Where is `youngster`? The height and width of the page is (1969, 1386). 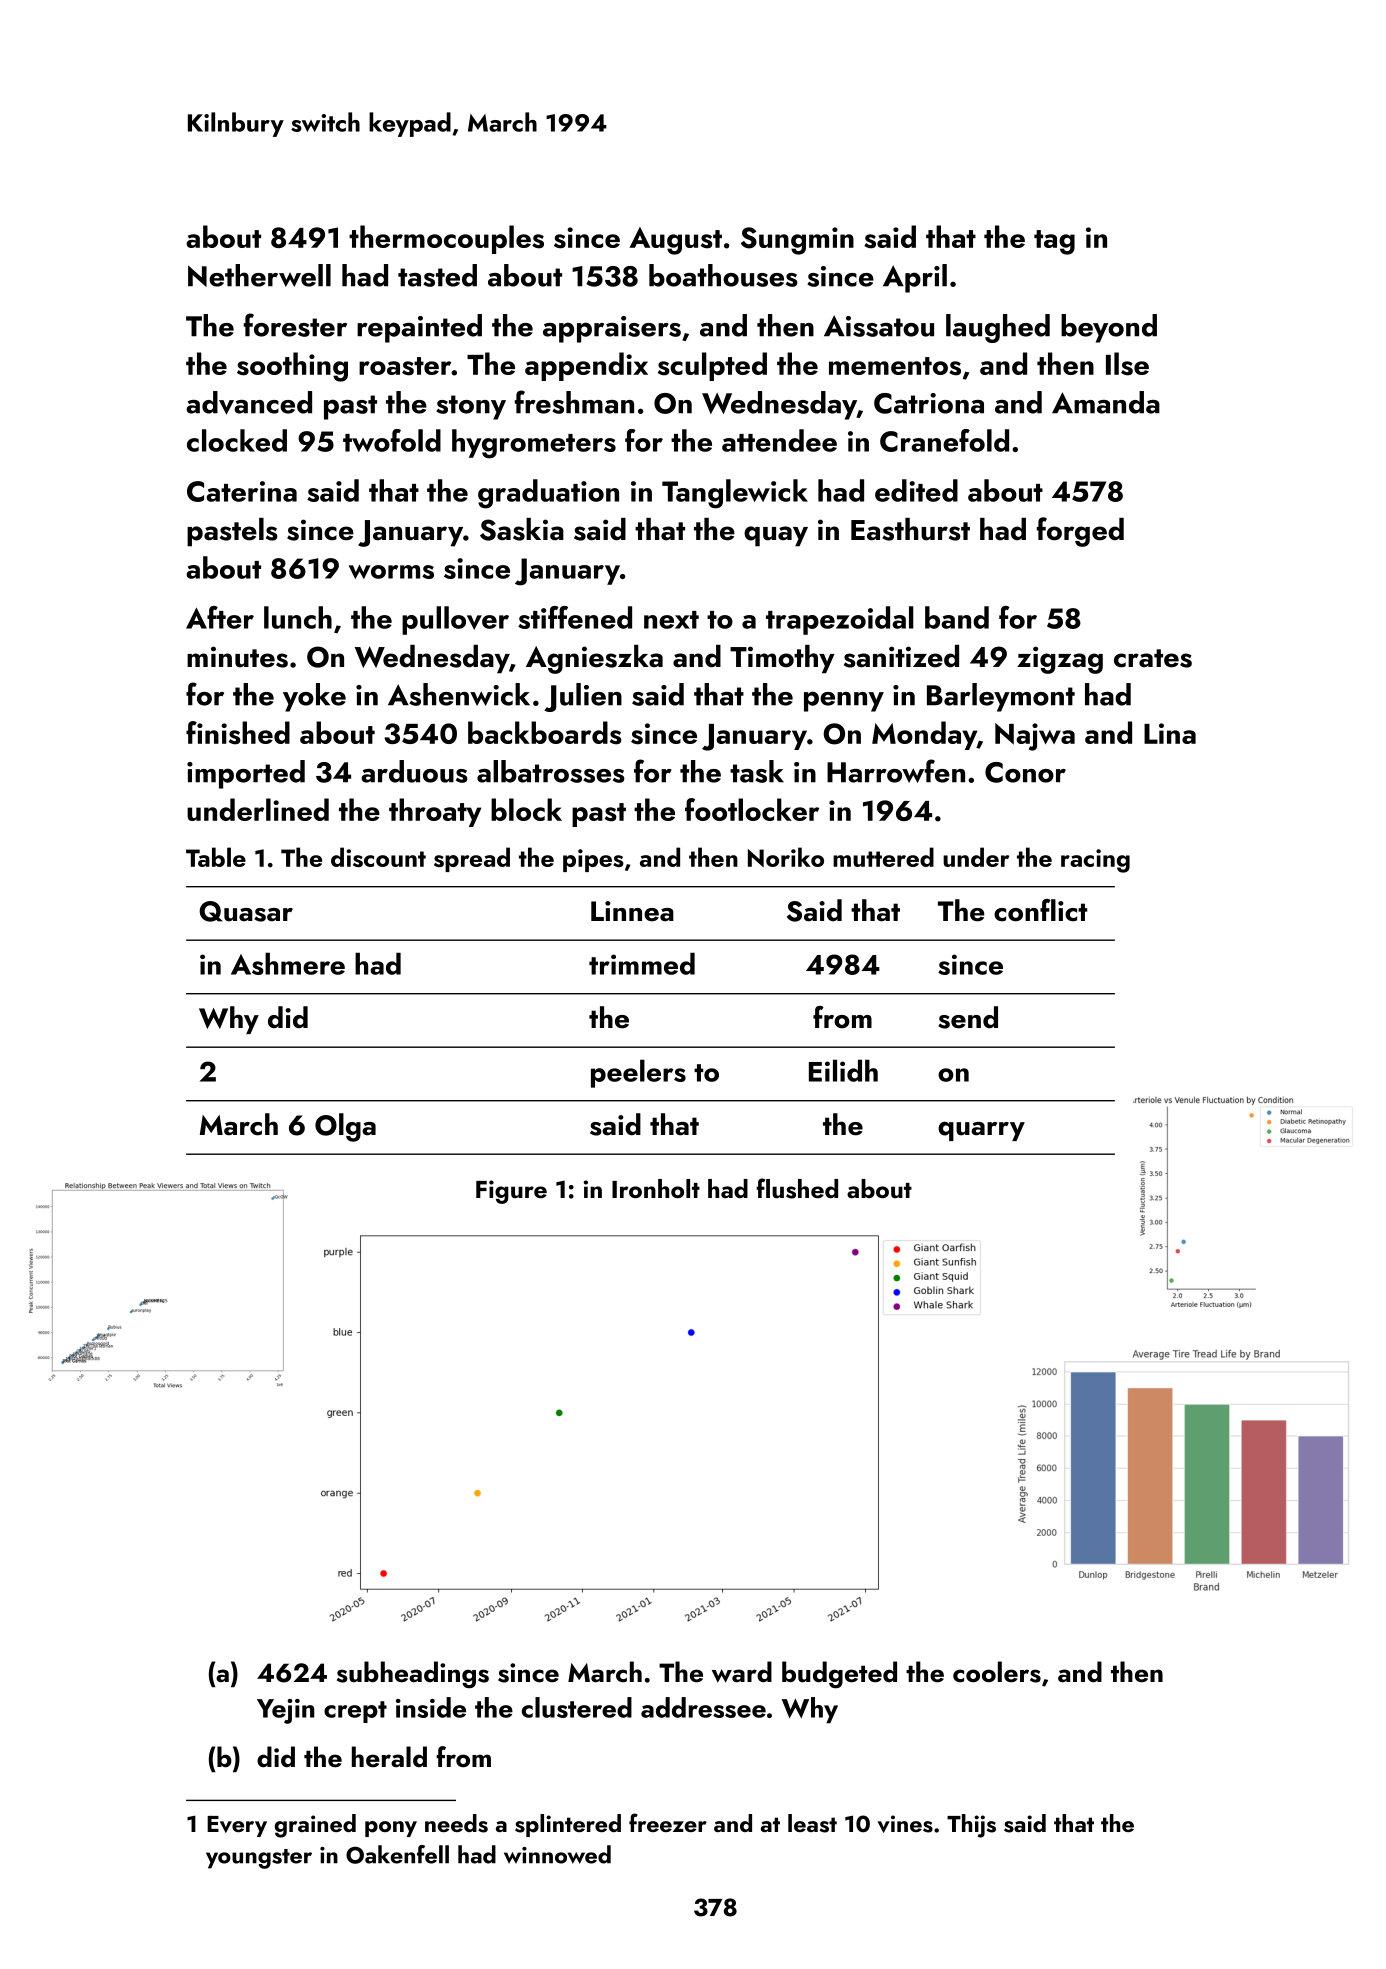
youngster is located at coordinates (259, 1859).
